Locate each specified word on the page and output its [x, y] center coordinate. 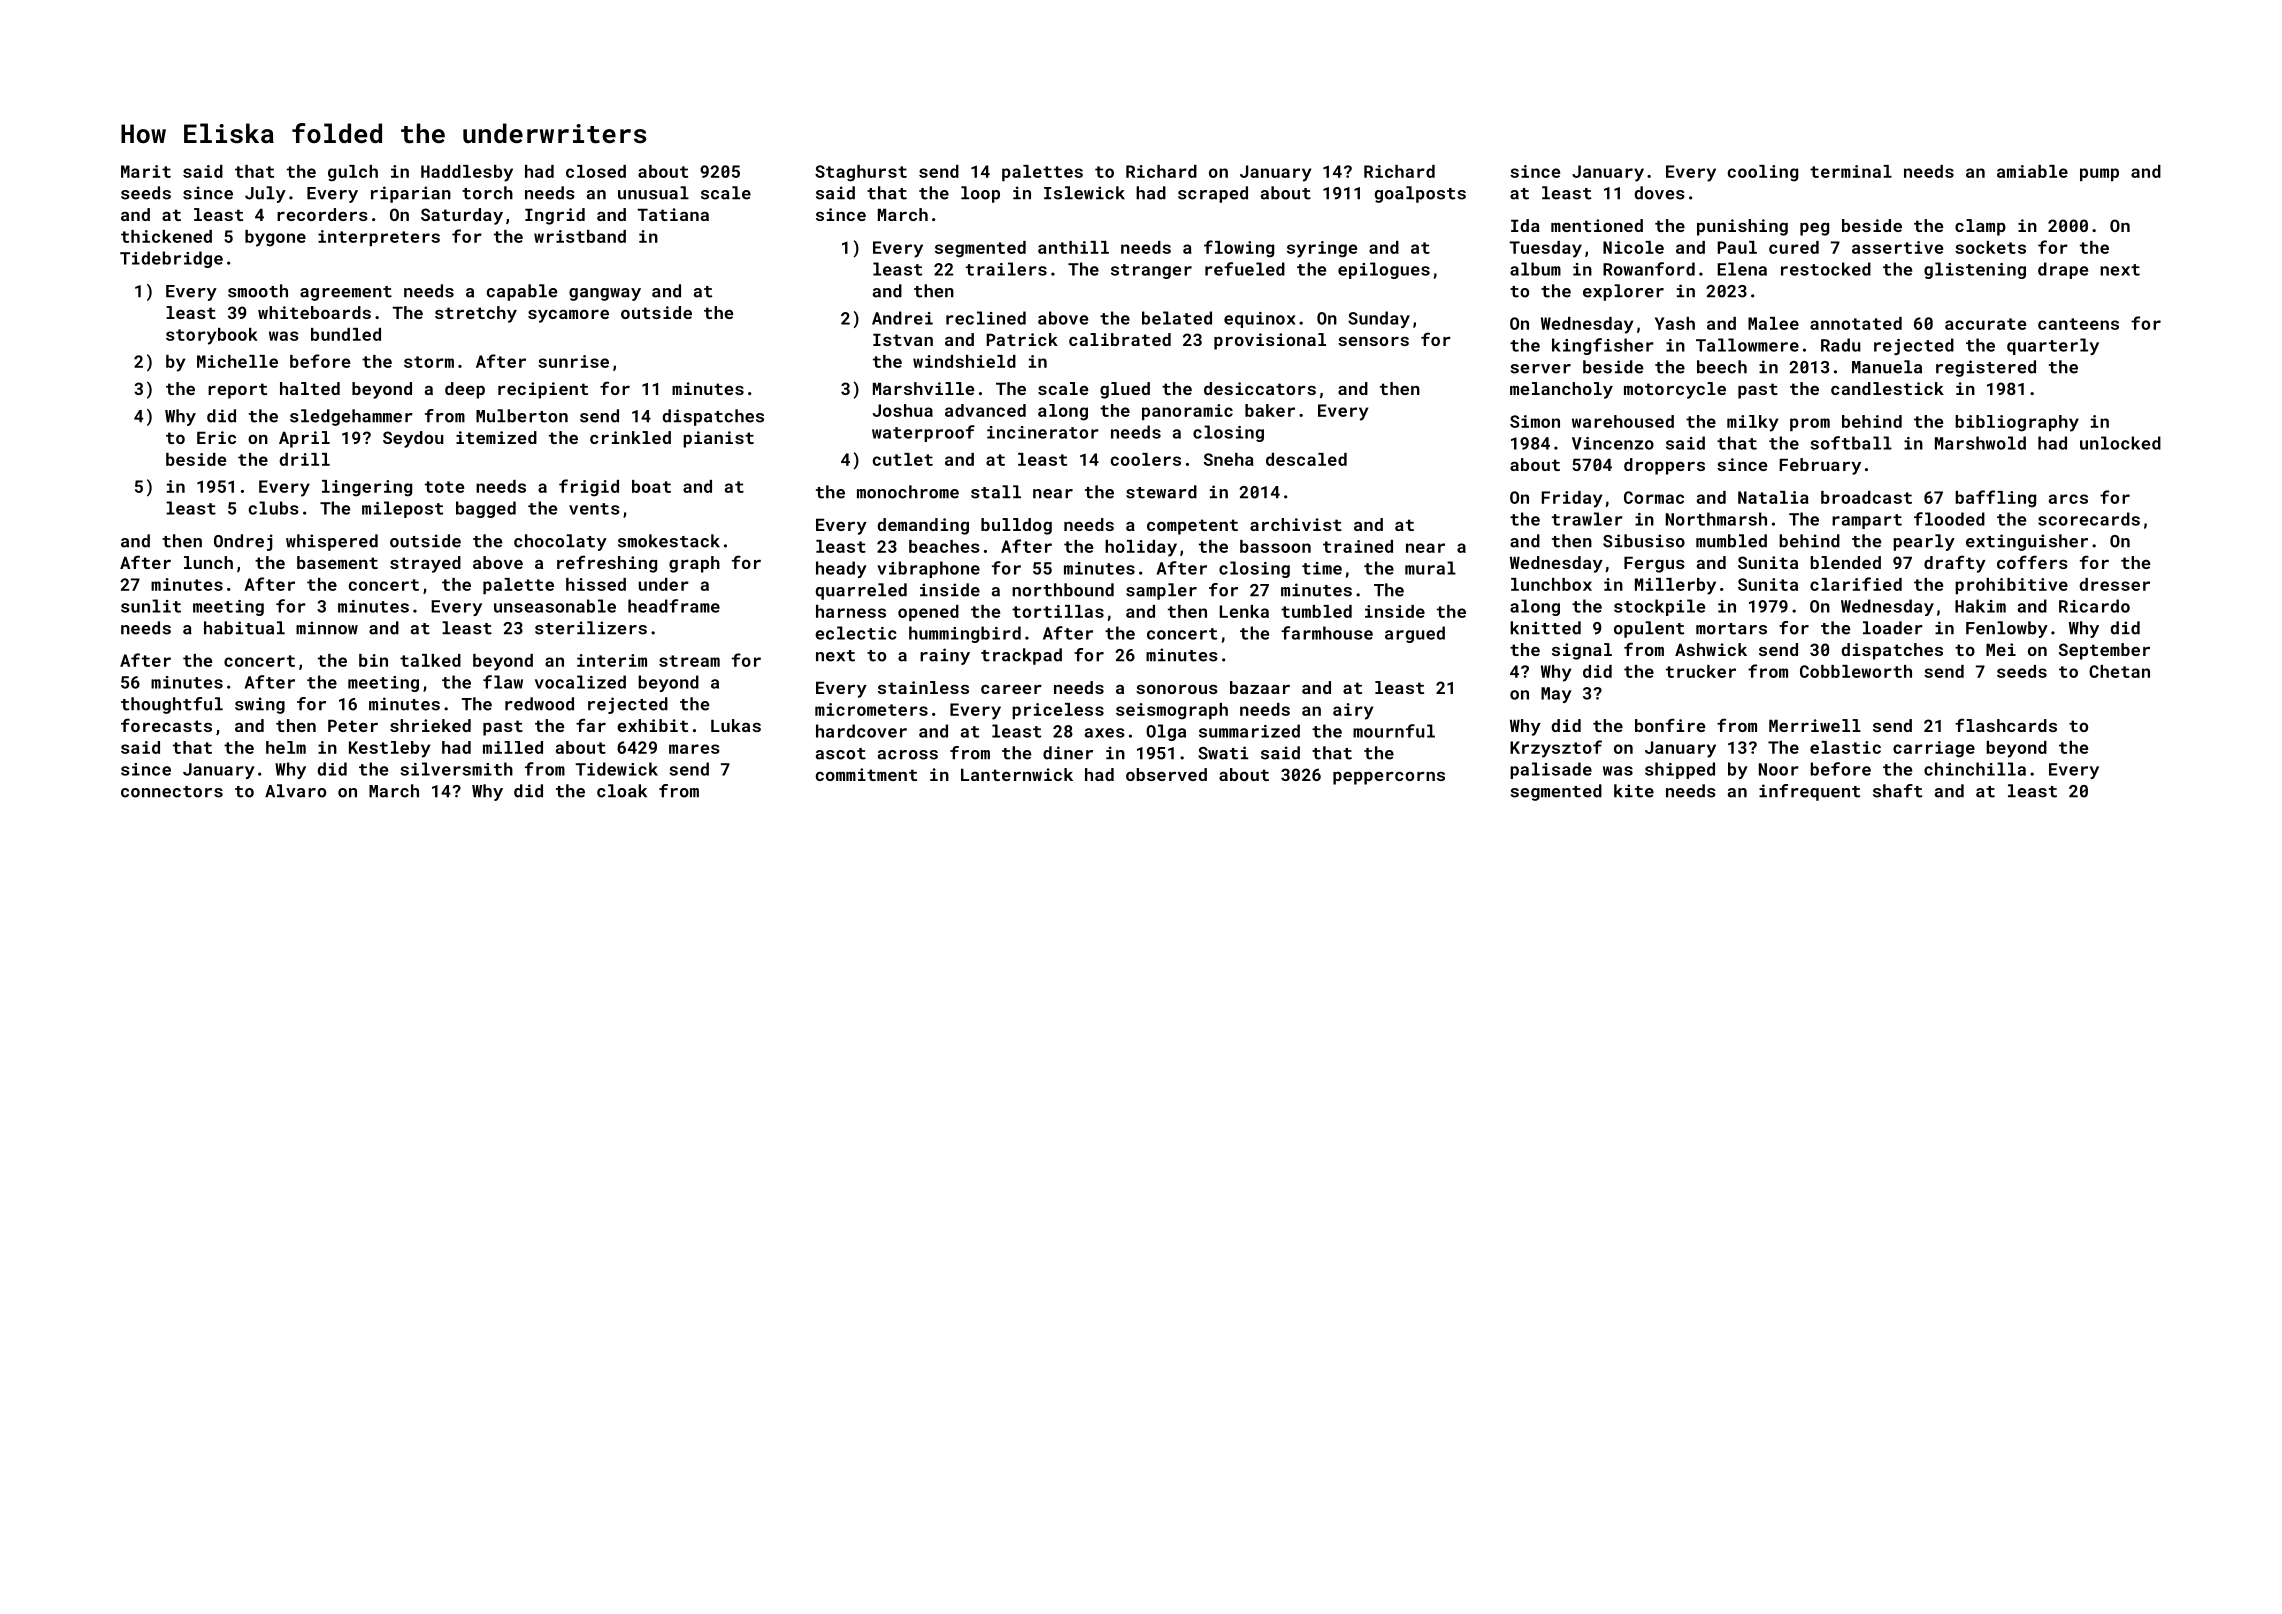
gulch [353, 173]
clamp [1980, 227]
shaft [1897, 791]
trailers [1006, 269]
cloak [622, 791]
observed [1166, 774]
